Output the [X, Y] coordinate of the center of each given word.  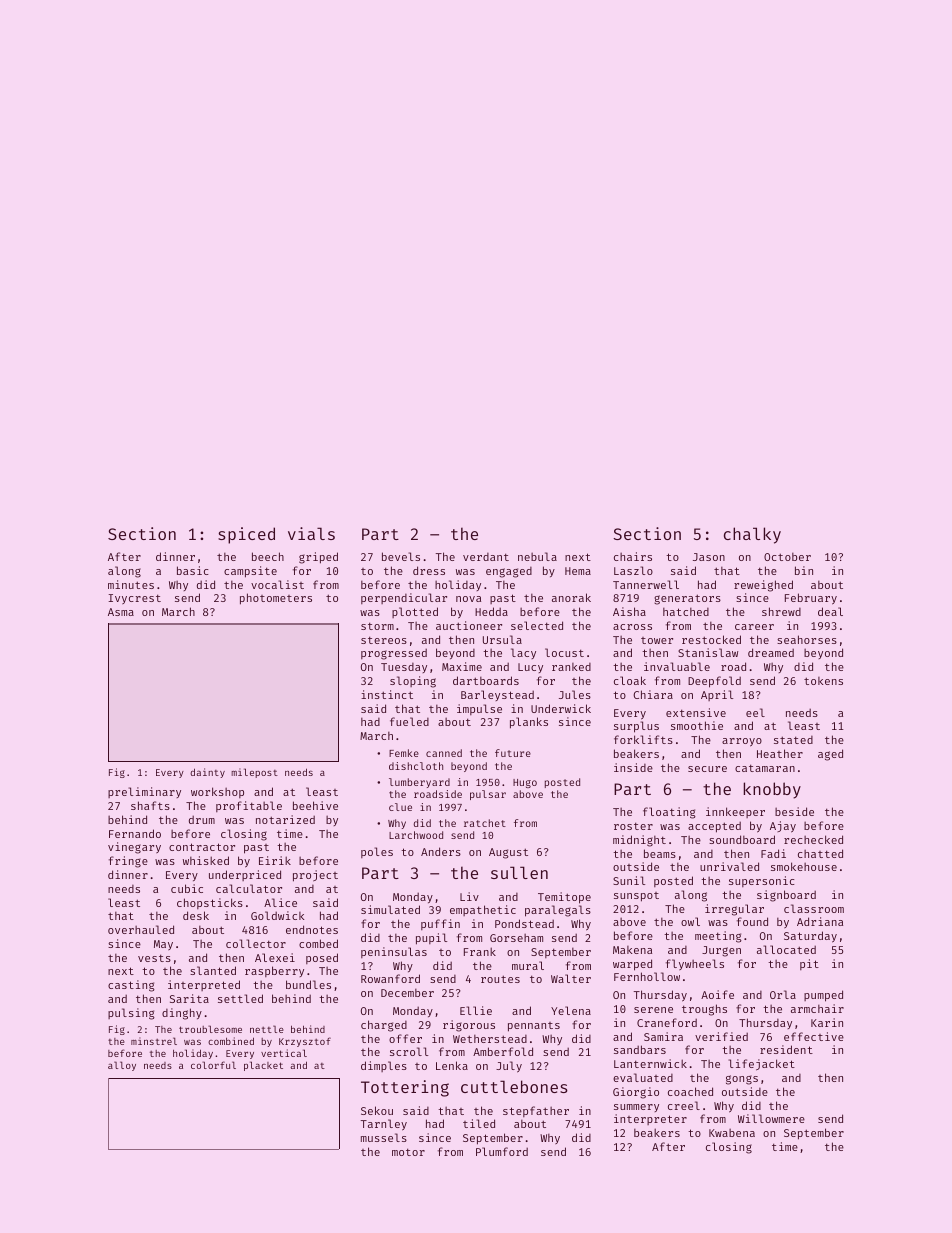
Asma [121, 612]
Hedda [491, 611]
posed [322, 958]
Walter [571, 978]
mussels [384, 1137]
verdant [486, 557]
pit [809, 964]
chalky [752, 535]
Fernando [135, 833]
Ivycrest [134, 599]
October [787, 557]
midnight [639, 841]
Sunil [629, 880]
